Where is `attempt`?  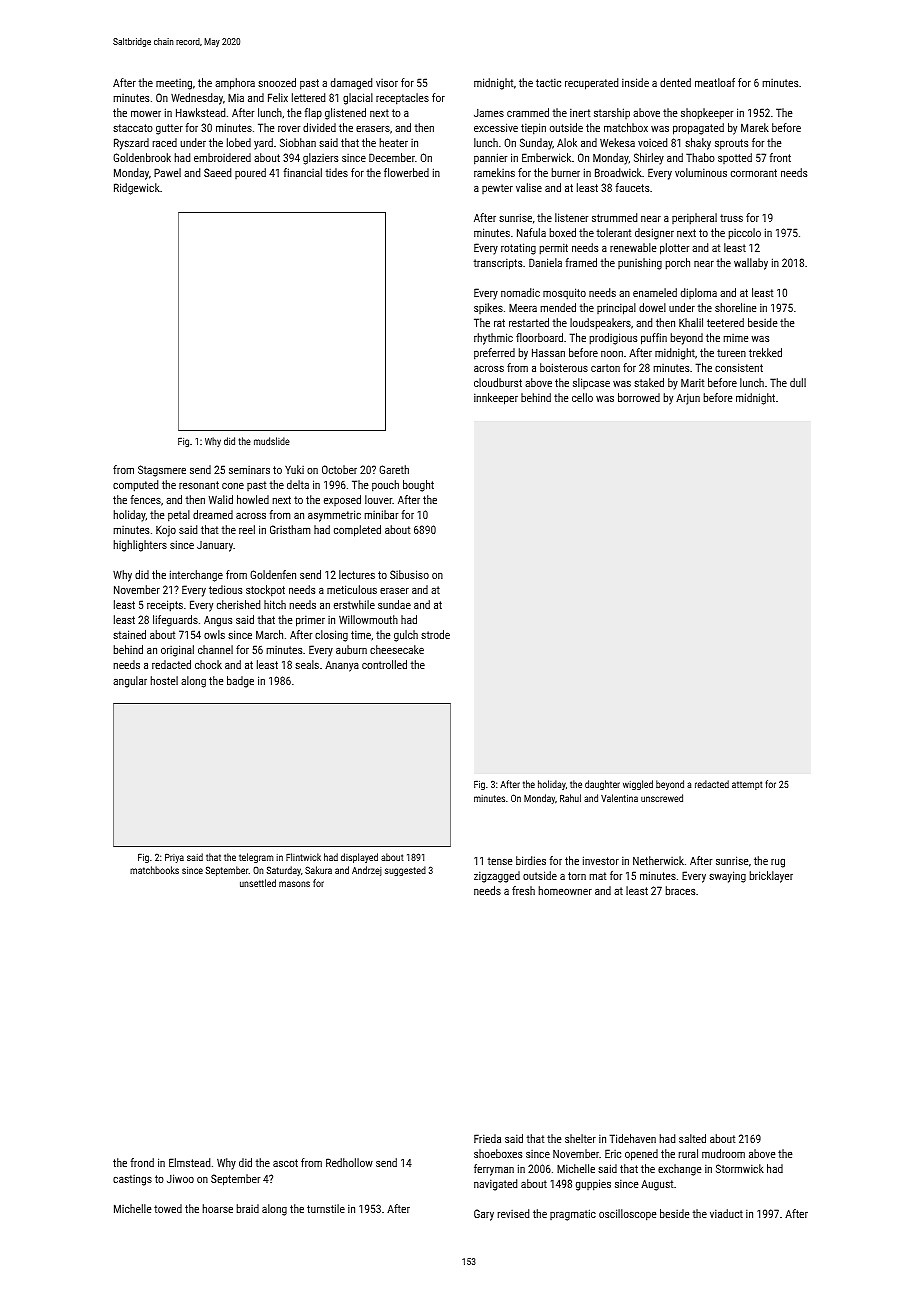 attempt is located at coordinates (747, 785).
